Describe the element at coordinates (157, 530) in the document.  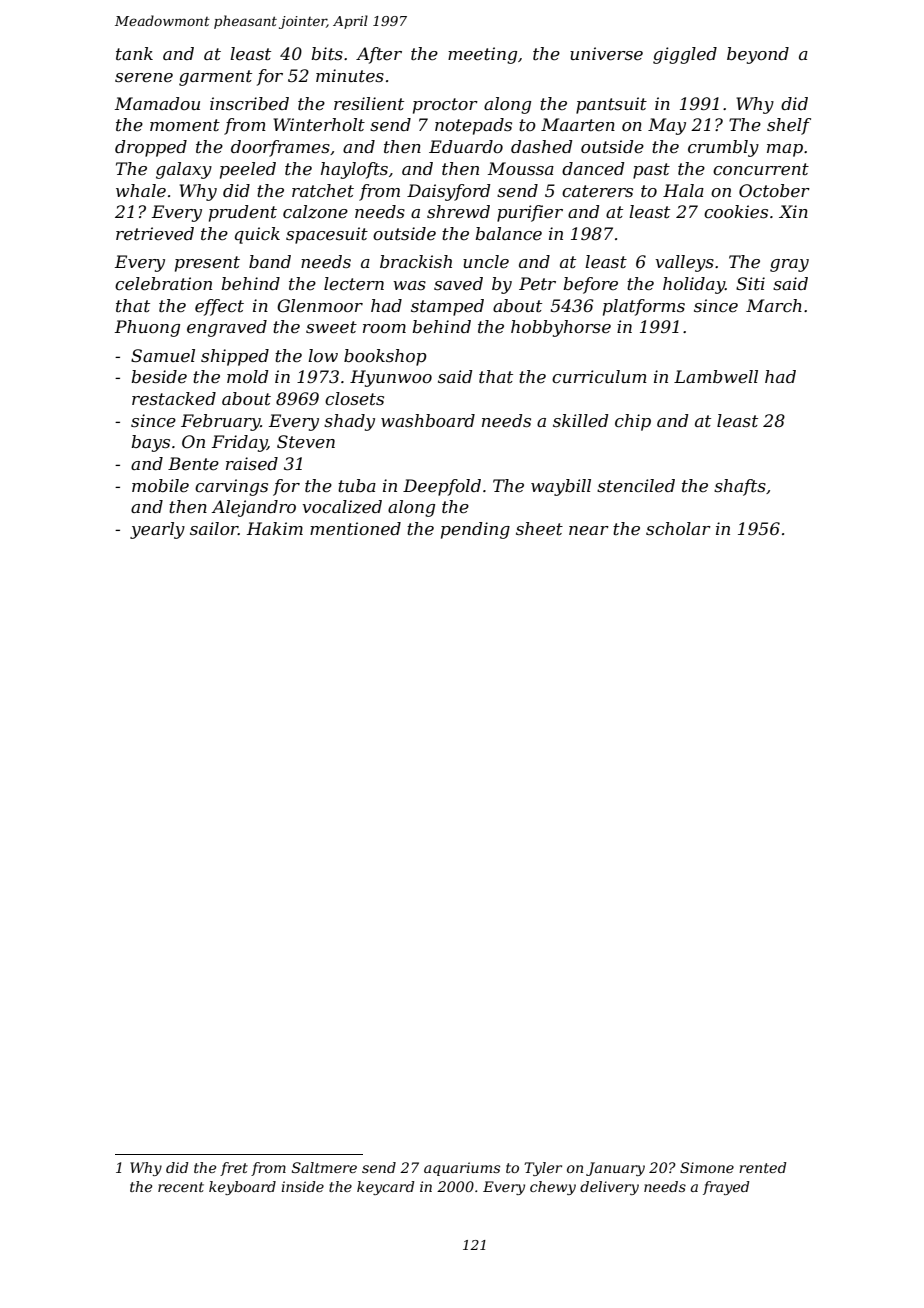
I see `yearly` at that location.
